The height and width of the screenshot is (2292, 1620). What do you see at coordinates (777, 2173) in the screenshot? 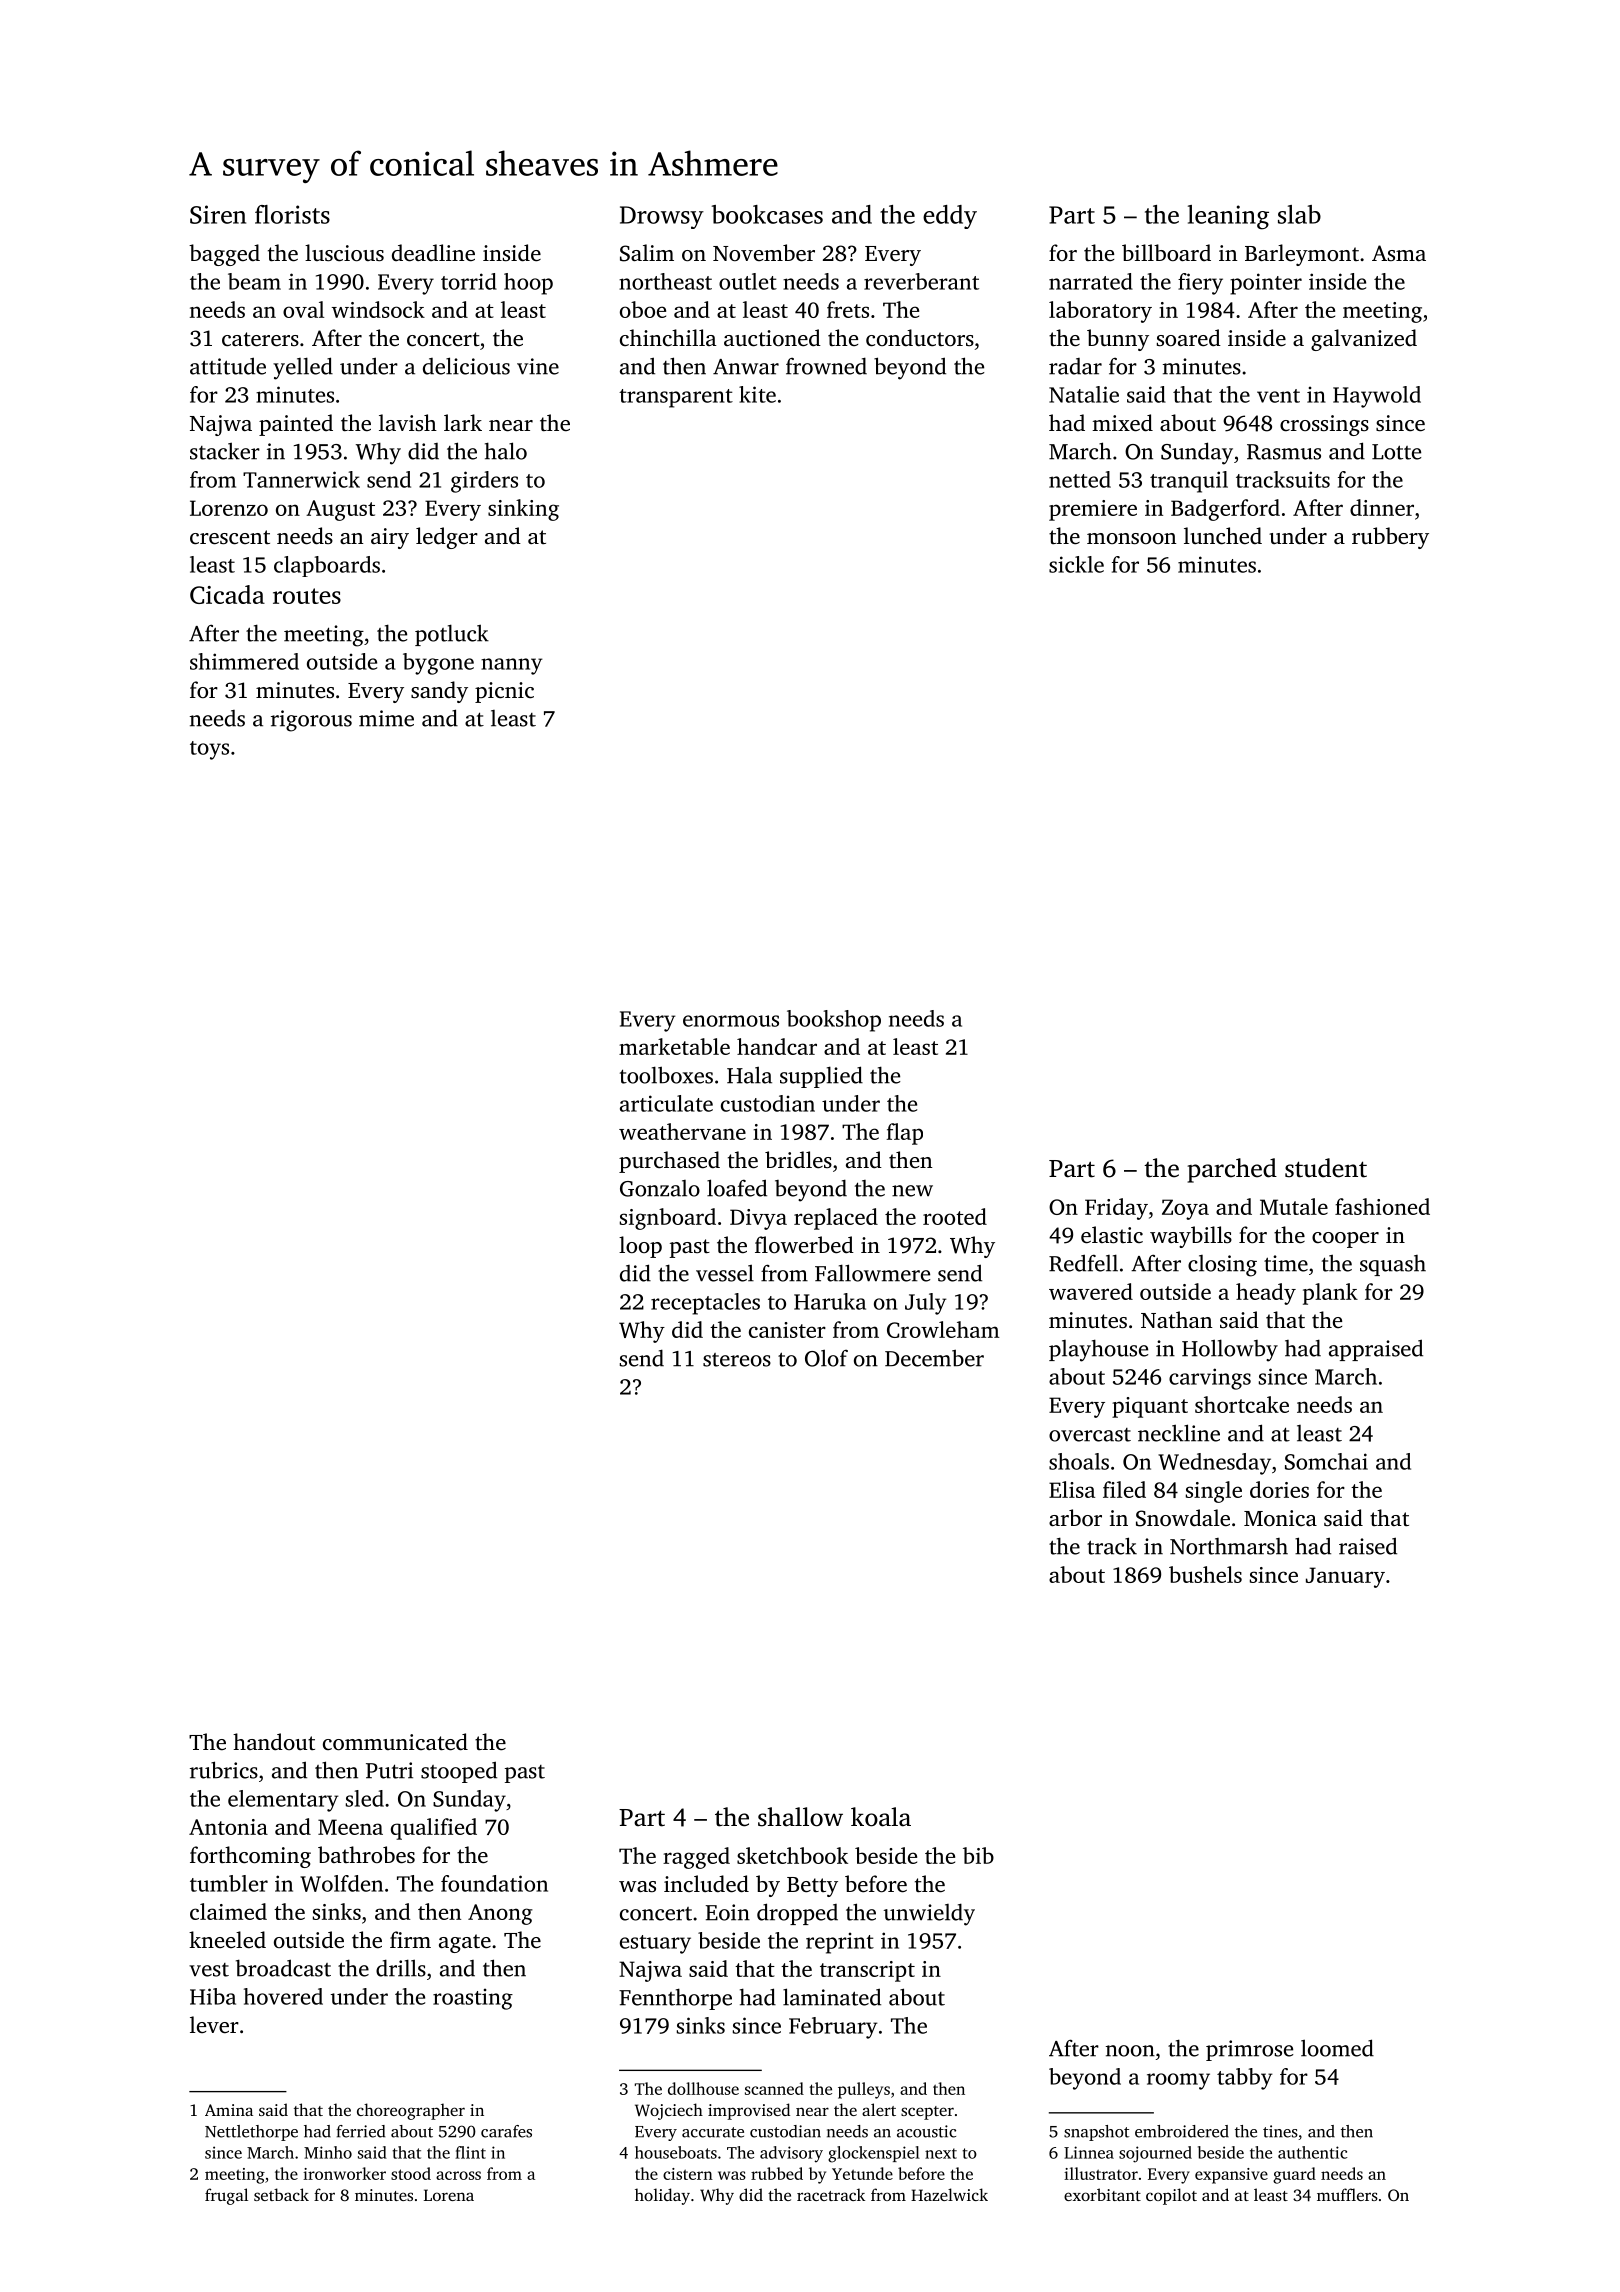
I see `rubbed` at bounding box center [777, 2173].
